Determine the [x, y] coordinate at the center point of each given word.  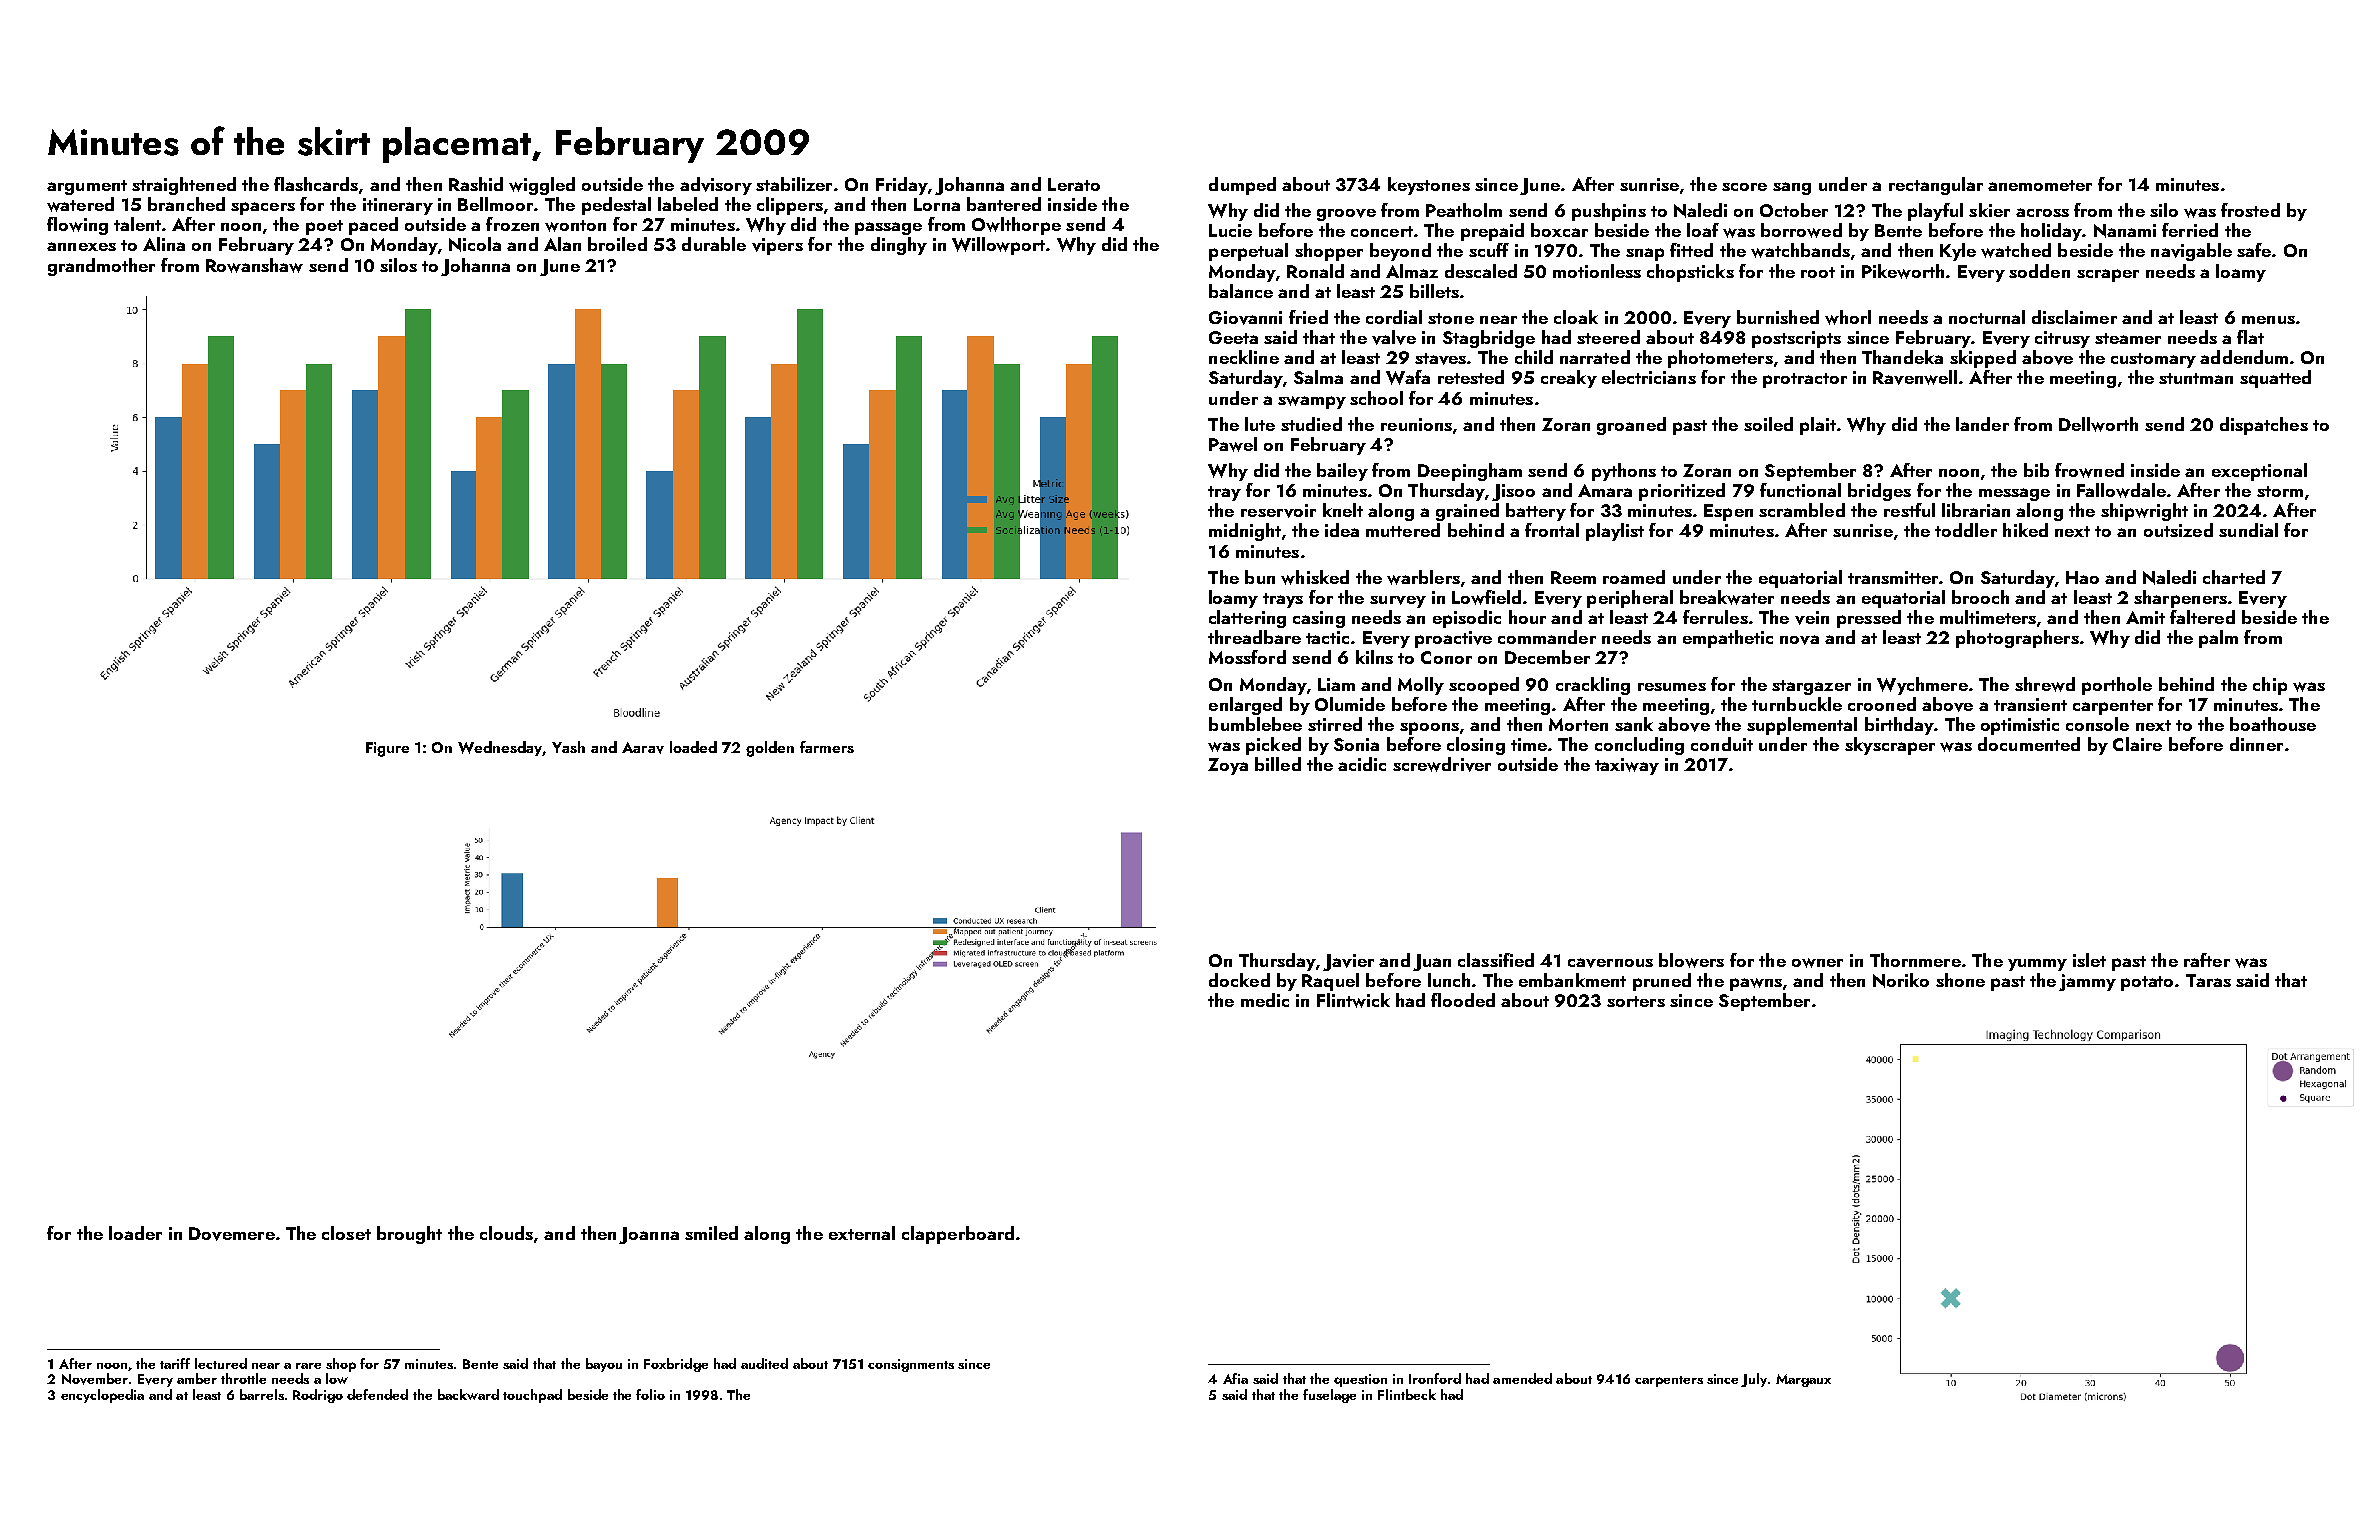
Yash [568, 747]
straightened [184, 186]
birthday [1899, 726]
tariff [175, 1363]
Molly [1421, 686]
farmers [827, 747]
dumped [1242, 186]
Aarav [643, 748]
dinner [2256, 744]
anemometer [2040, 185]
